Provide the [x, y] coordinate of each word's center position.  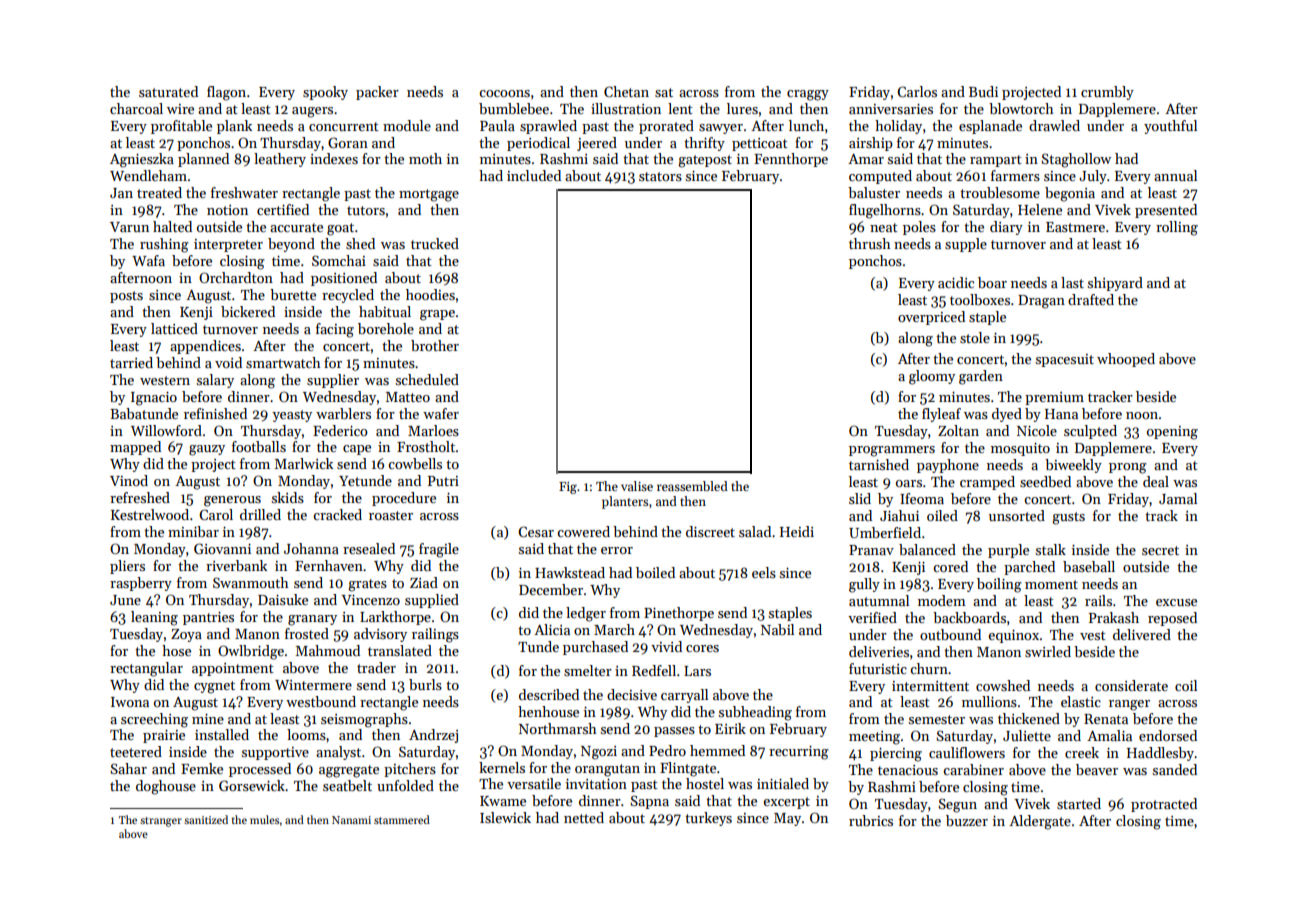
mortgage [429, 195]
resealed [369, 548]
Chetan [626, 91]
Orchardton [236, 277]
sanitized [206, 819]
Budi [983, 91]
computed [880, 177]
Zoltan [958, 430]
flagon [226, 93]
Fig [568, 488]
